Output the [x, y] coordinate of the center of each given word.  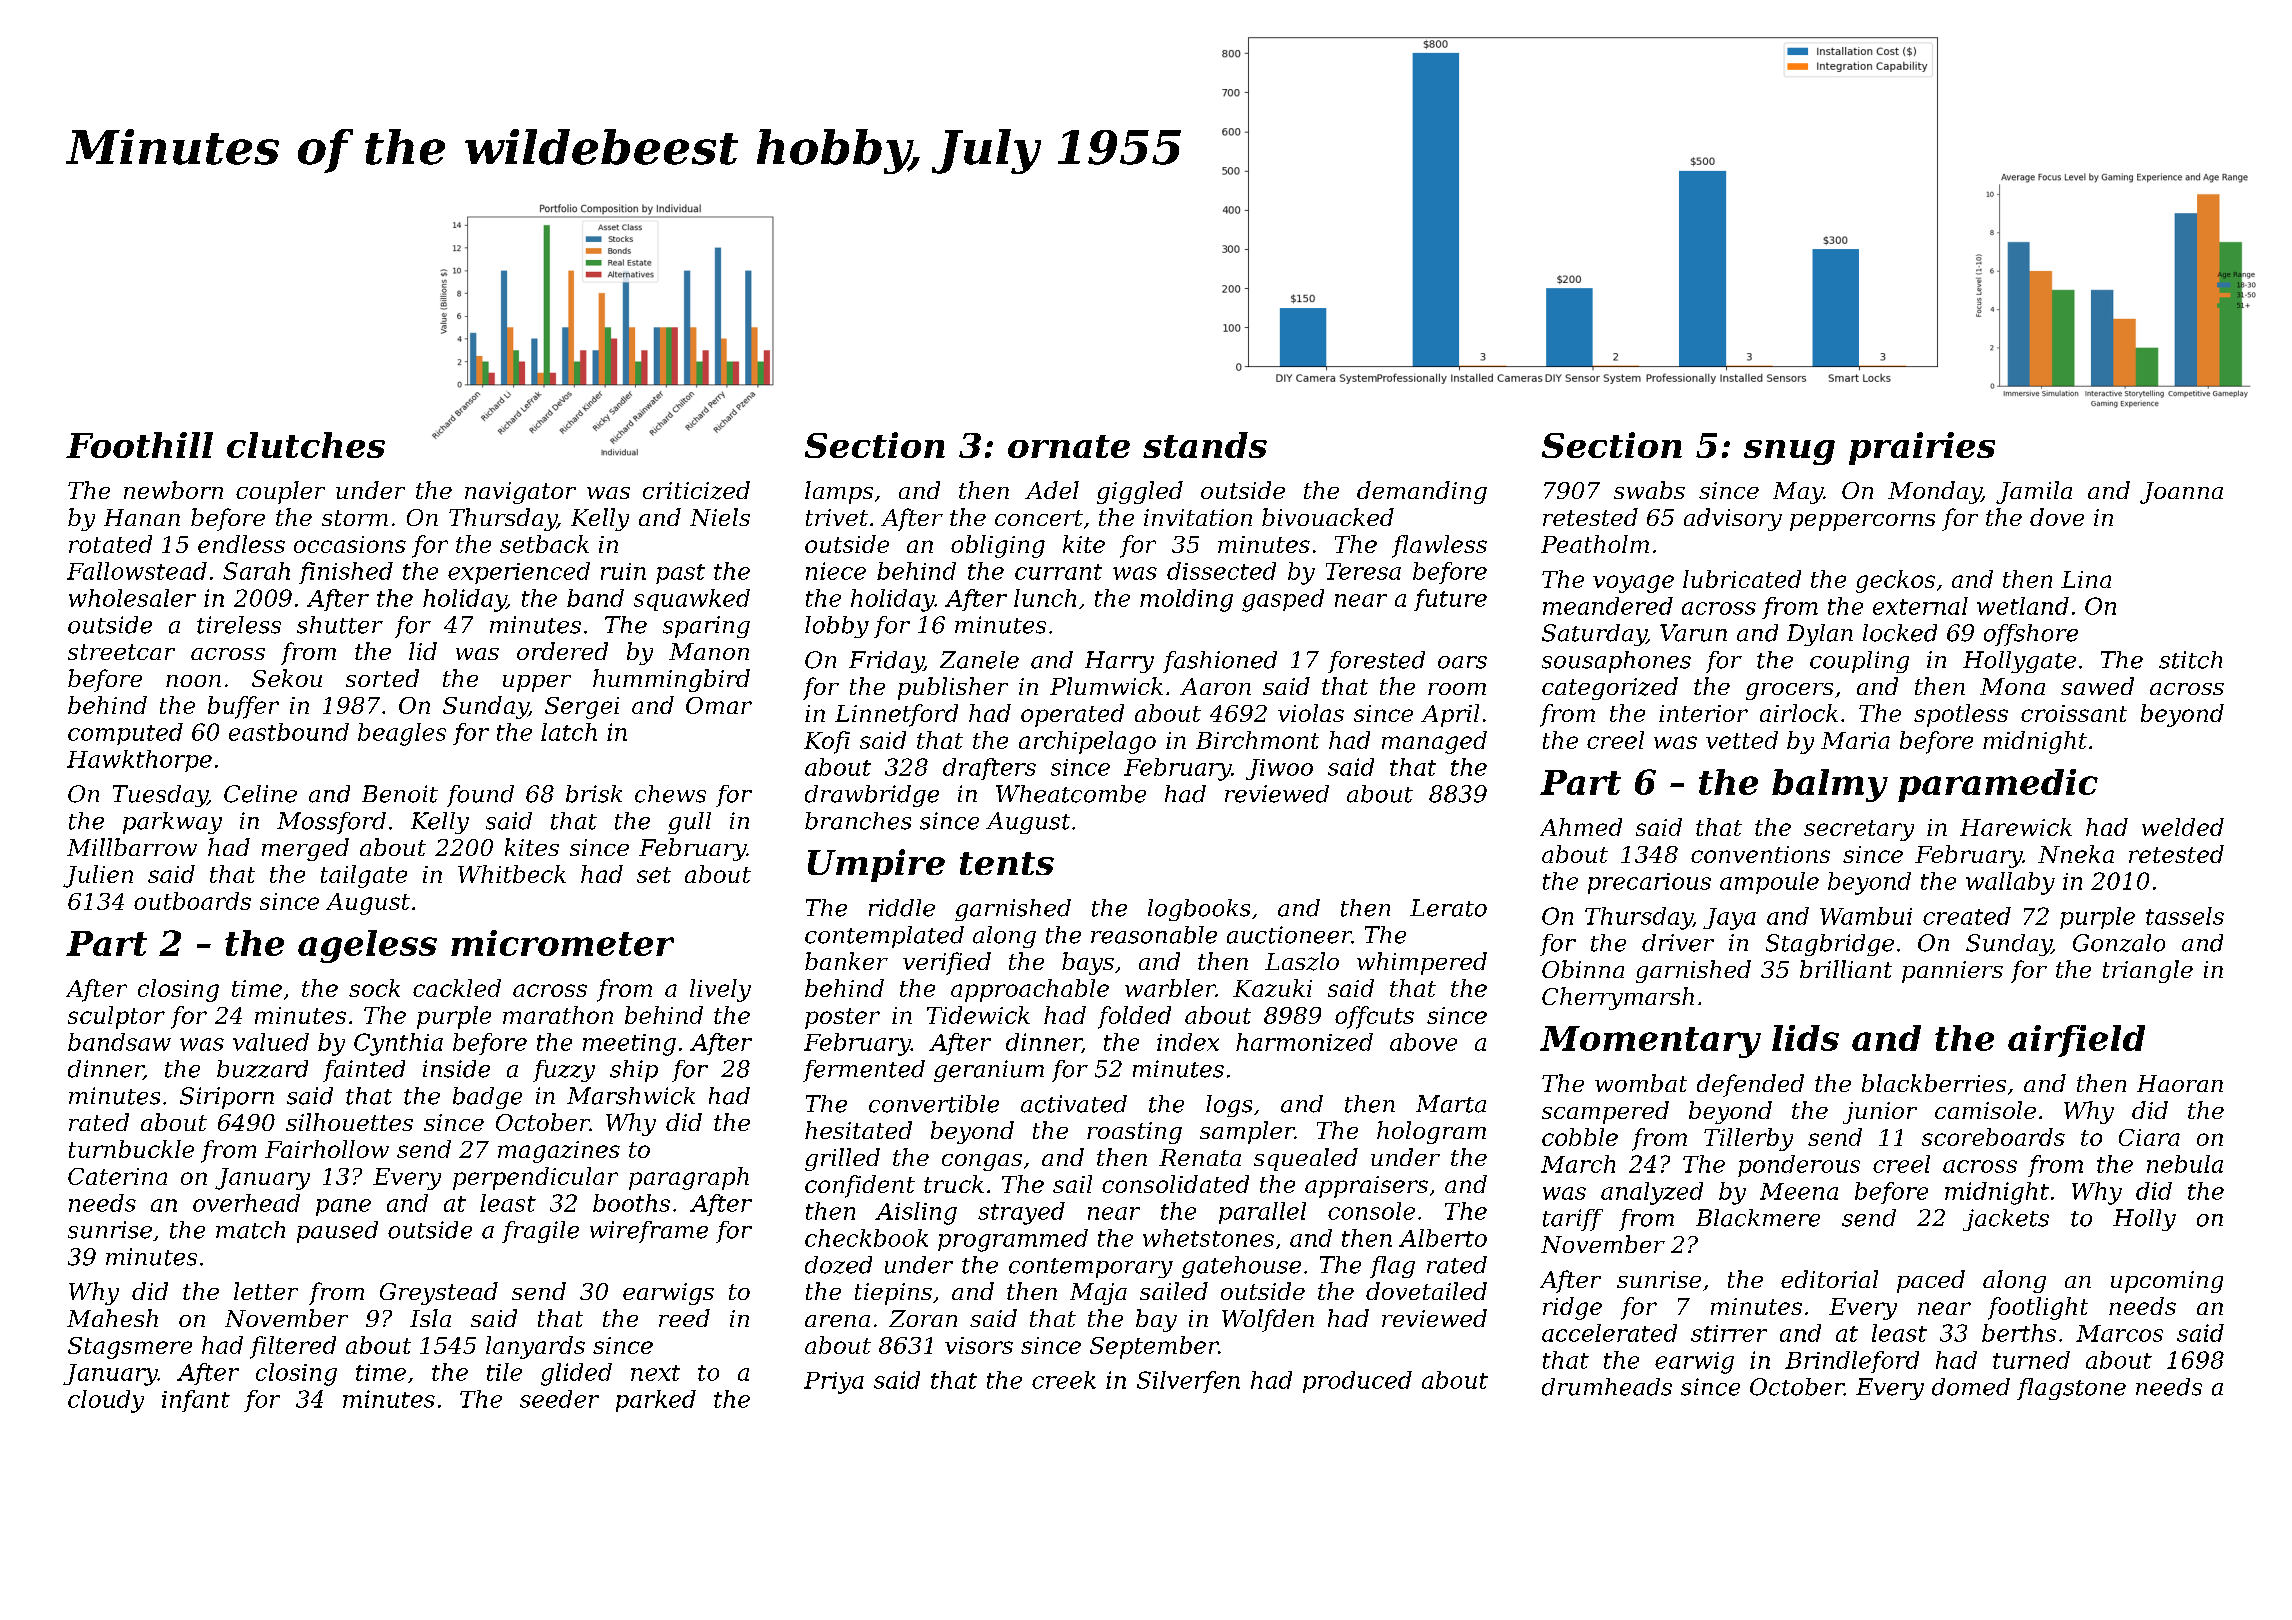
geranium [989, 1071]
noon [193, 681]
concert [1039, 518]
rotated [110, 544]
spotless [1961, 715]
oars [1462, 662]
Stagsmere [130, 1348]
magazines [559, 1152]
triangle [2148, 971]
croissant [2074, 713]
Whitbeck [512, 874]
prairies [1922, 448]
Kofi [827, 742]
